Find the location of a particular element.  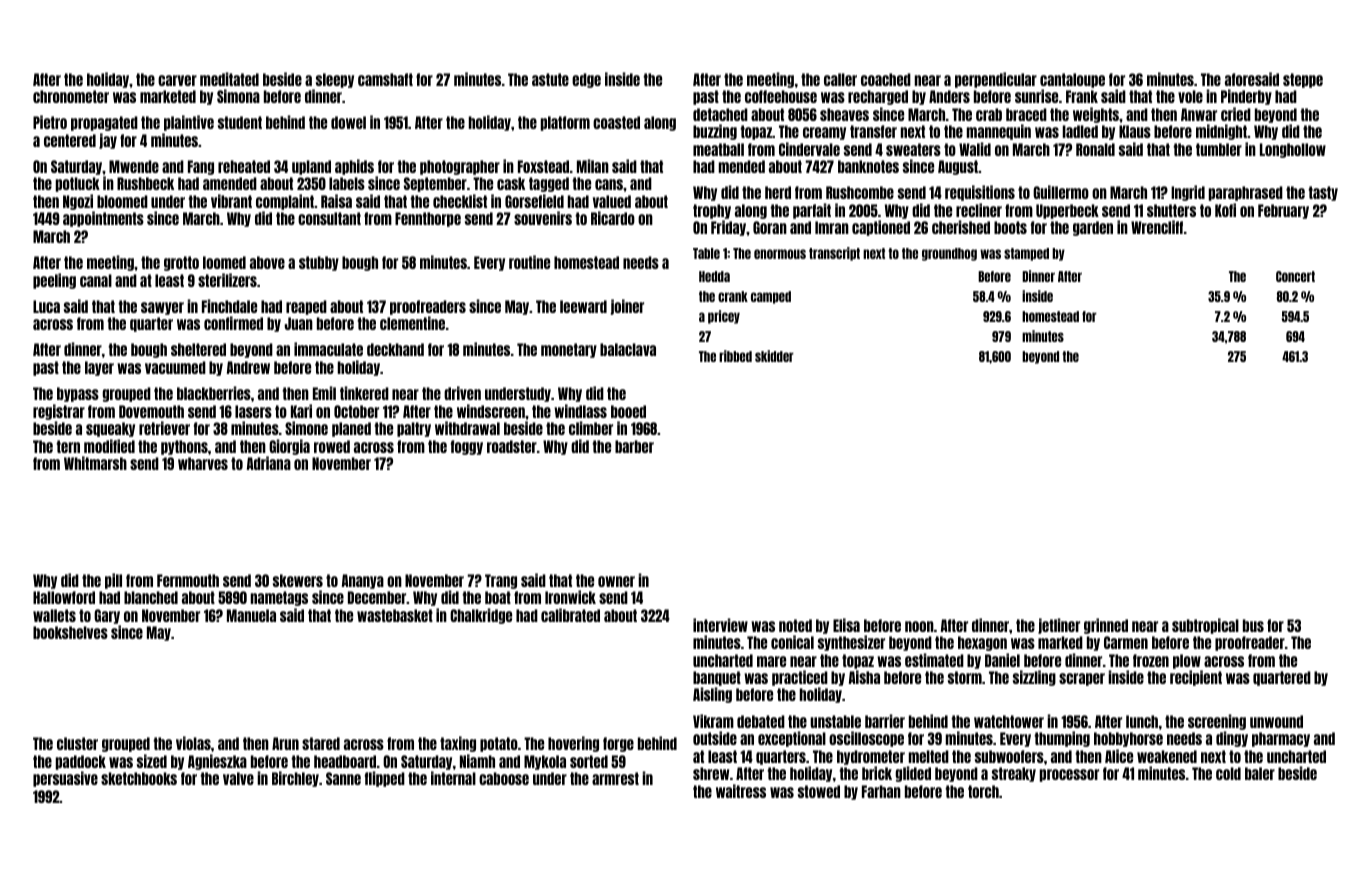

roadster is located at coordinates (512, 446).
